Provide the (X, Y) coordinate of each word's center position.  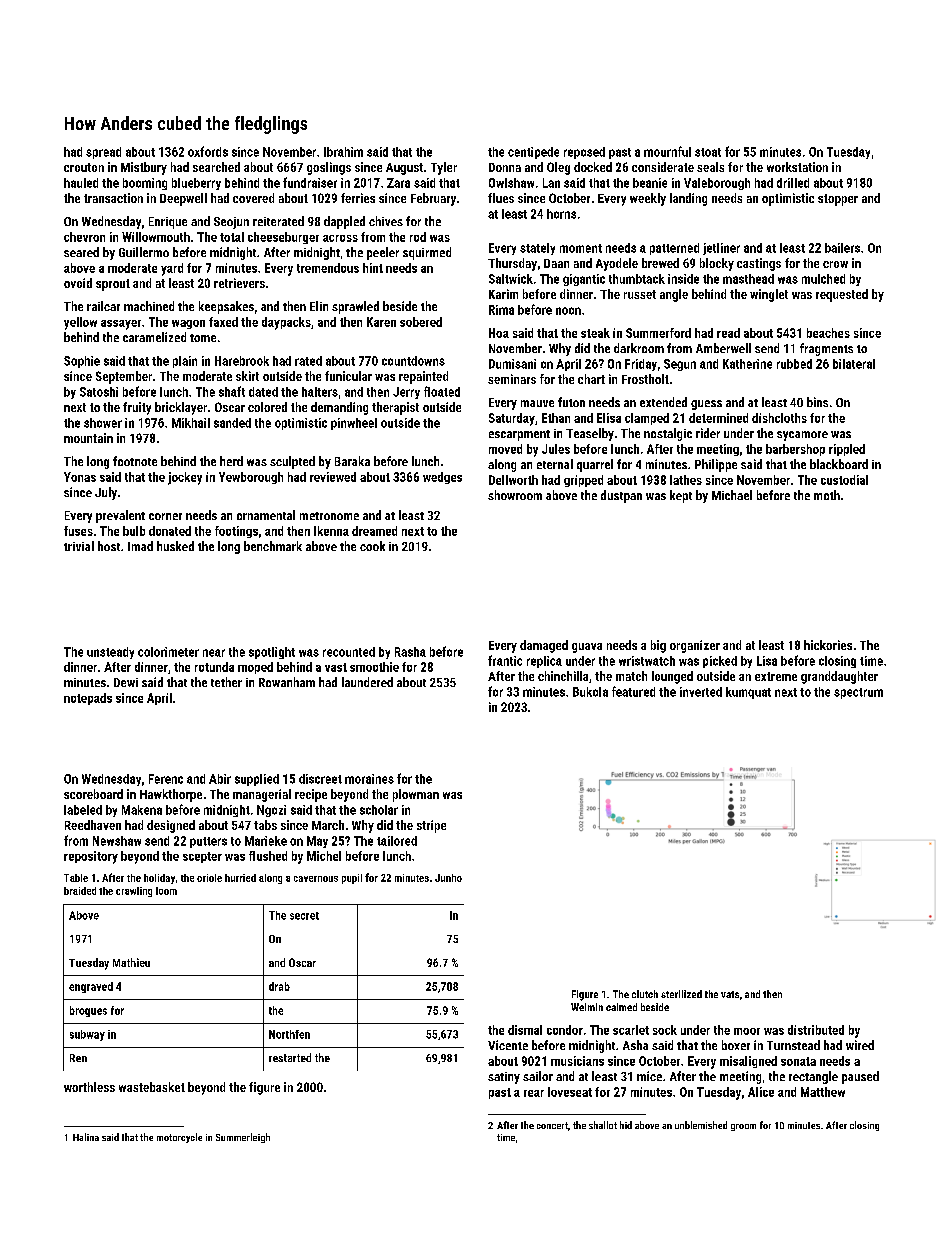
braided (80, 891)
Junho (448, 878)
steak (595, 333)
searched (216, 167)
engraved (91, 987)
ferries (358, 198)
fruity (137, 408)
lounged (672, 677)
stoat (708, 152)
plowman (416, 795)
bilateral (854, 364)
